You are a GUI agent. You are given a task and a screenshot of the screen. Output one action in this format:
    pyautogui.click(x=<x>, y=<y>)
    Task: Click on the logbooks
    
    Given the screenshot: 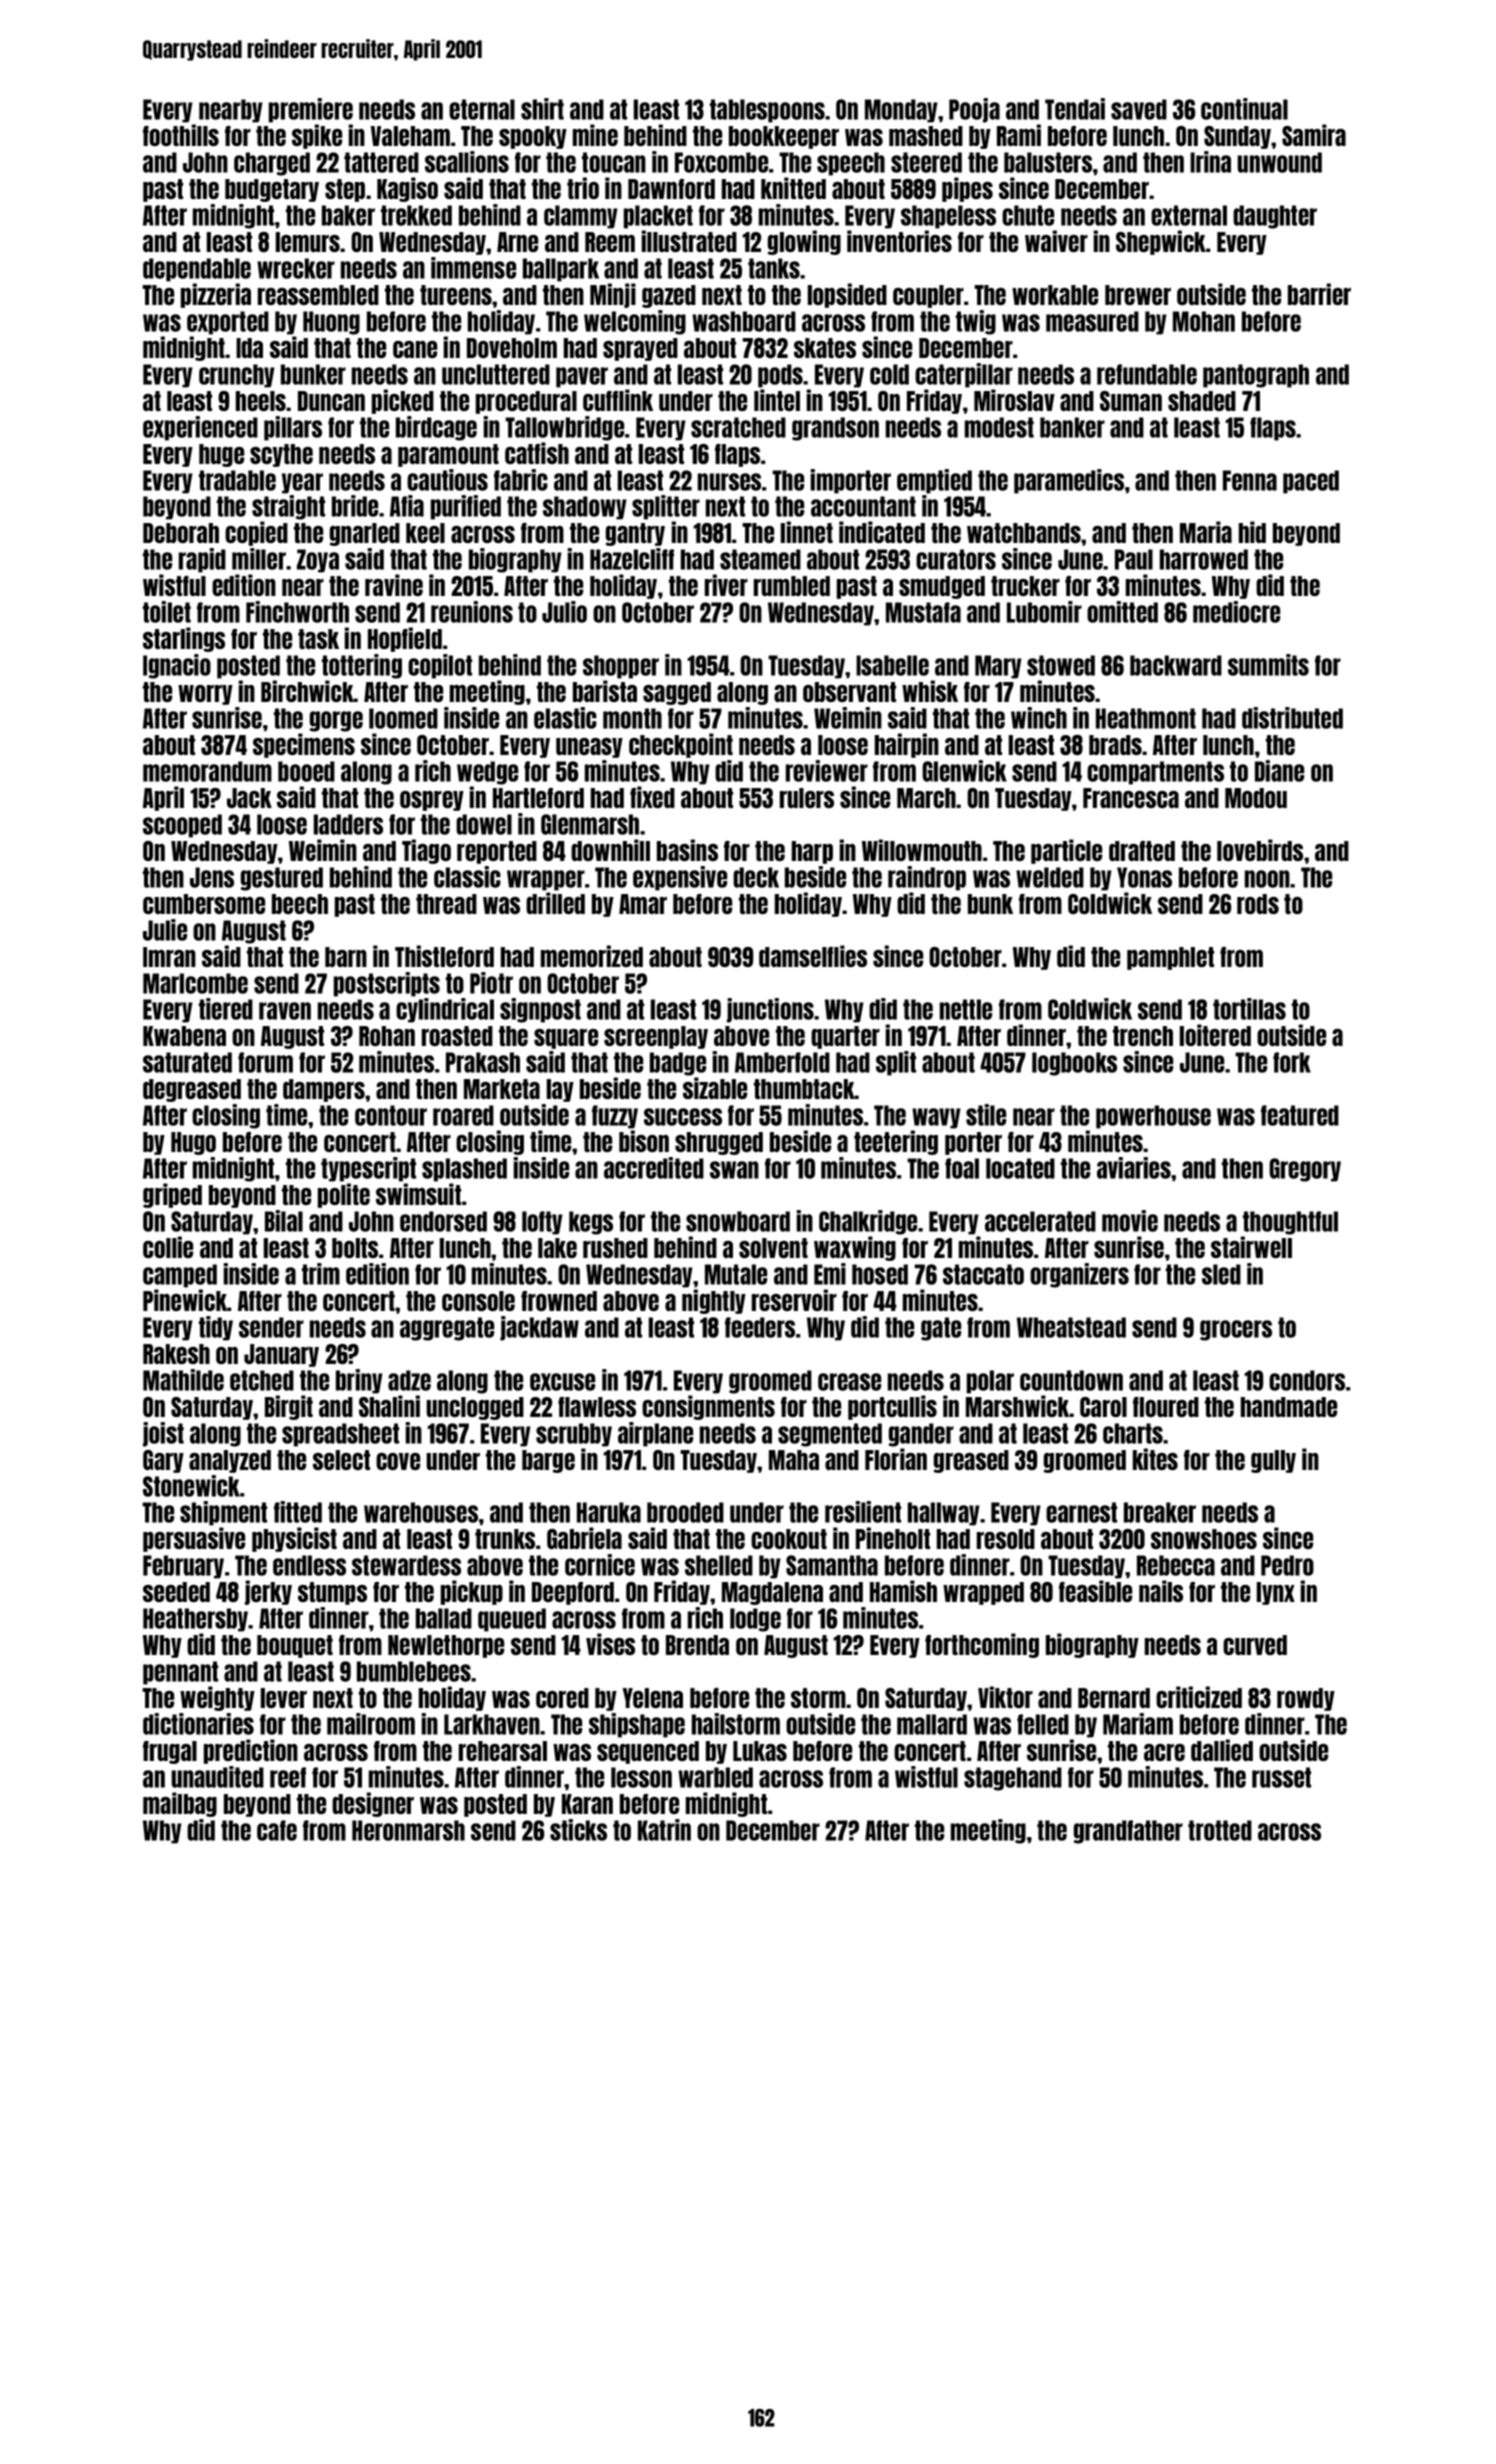 What is the action you would take?
    pyautogui.click(x=1074, y=1064)
